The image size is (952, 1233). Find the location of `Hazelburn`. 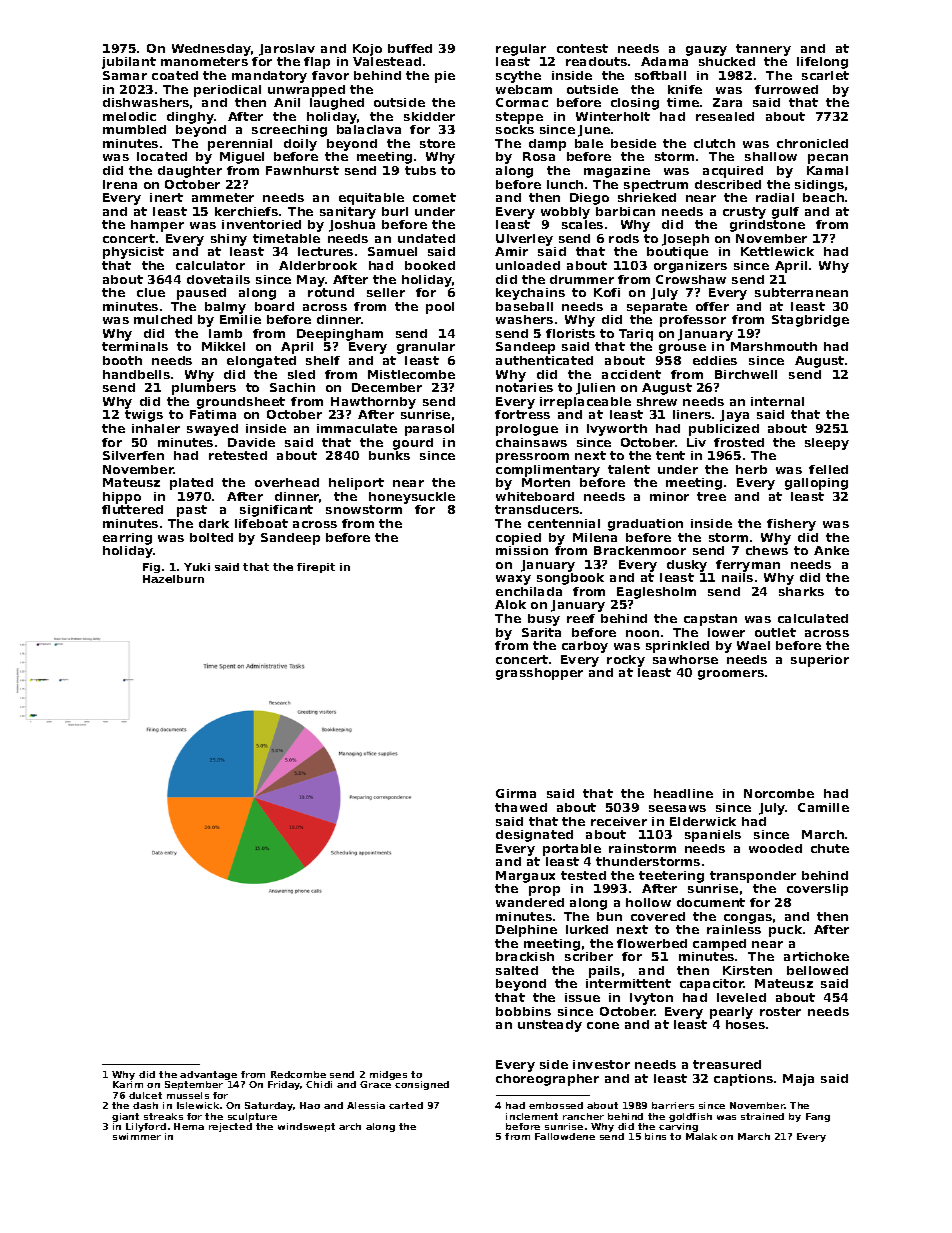

Hazelburn is located at coordinates (173, 579).
